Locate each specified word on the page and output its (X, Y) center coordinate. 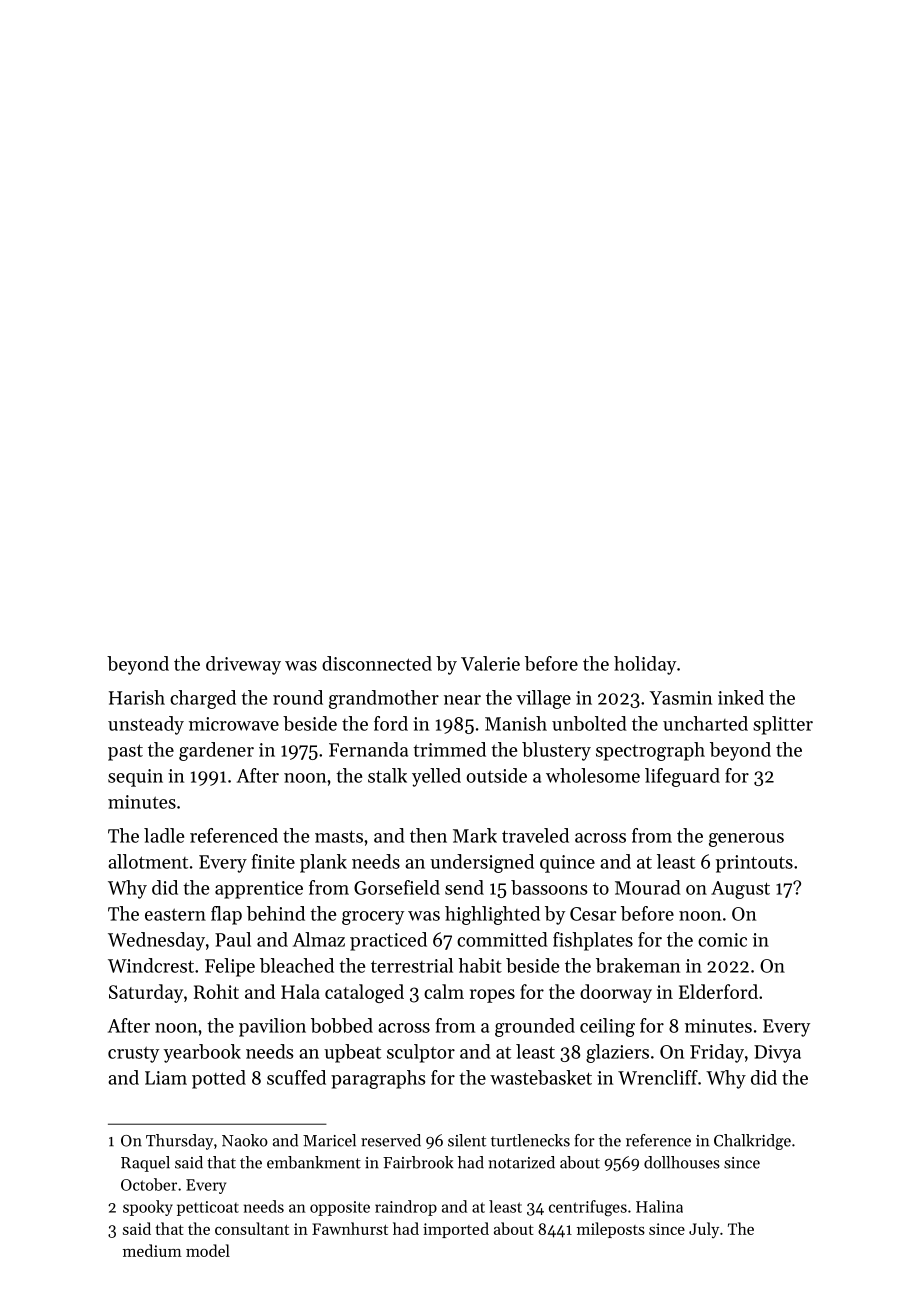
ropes (492, 996)
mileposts (611, 1230)
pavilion (272, 1027)
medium (152, 1250)
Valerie (490, 663)
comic (722, 940)
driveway (243, 665)
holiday (645, 665)
